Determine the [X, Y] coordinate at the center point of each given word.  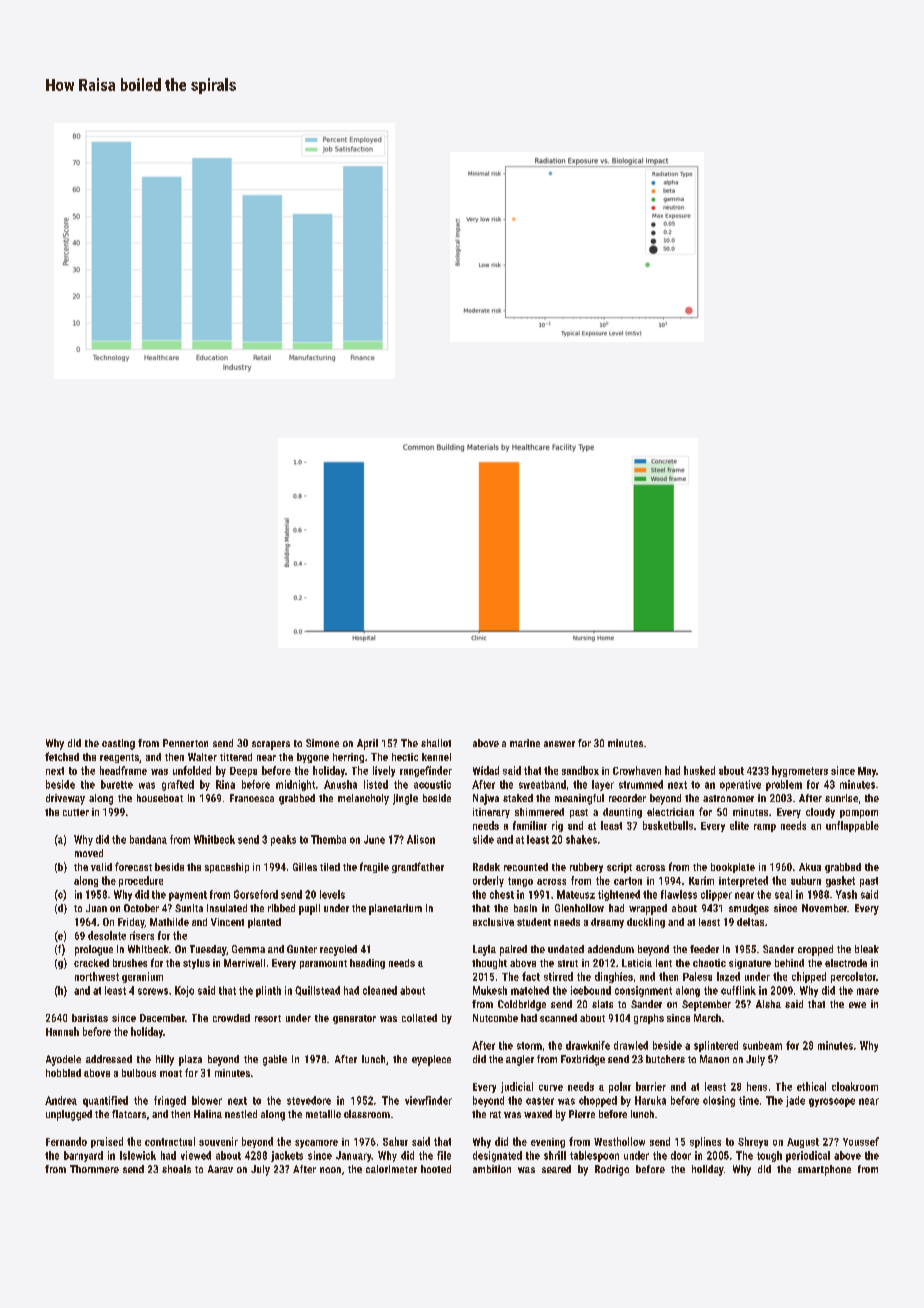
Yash [846, 894]
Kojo [184, 991]
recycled [338, 950]
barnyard [83, 1156]
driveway [65, 799]
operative [740, 785]
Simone [322, 743]
